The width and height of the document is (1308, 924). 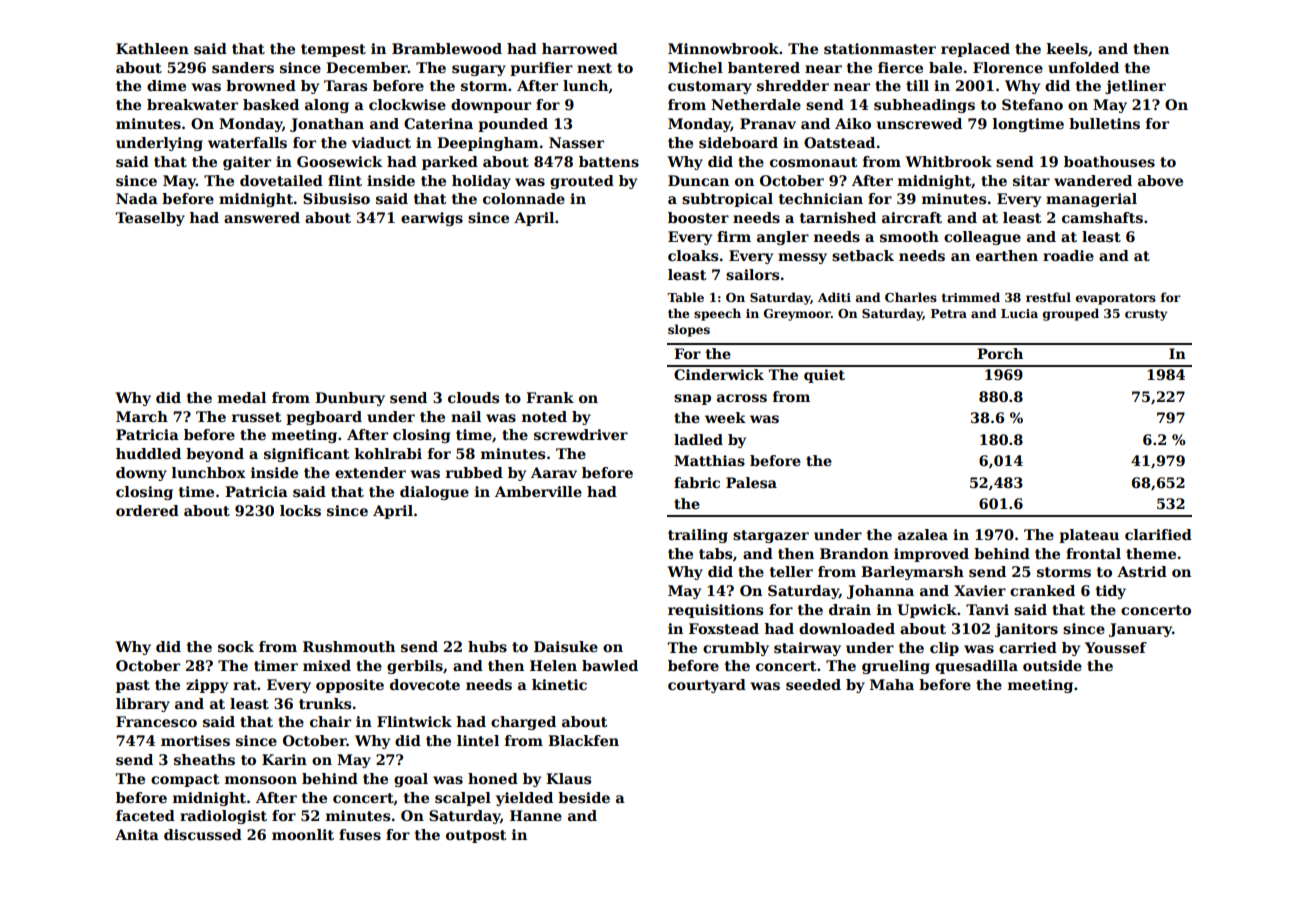 I want to click on answered, so click(x=262, y=217).
